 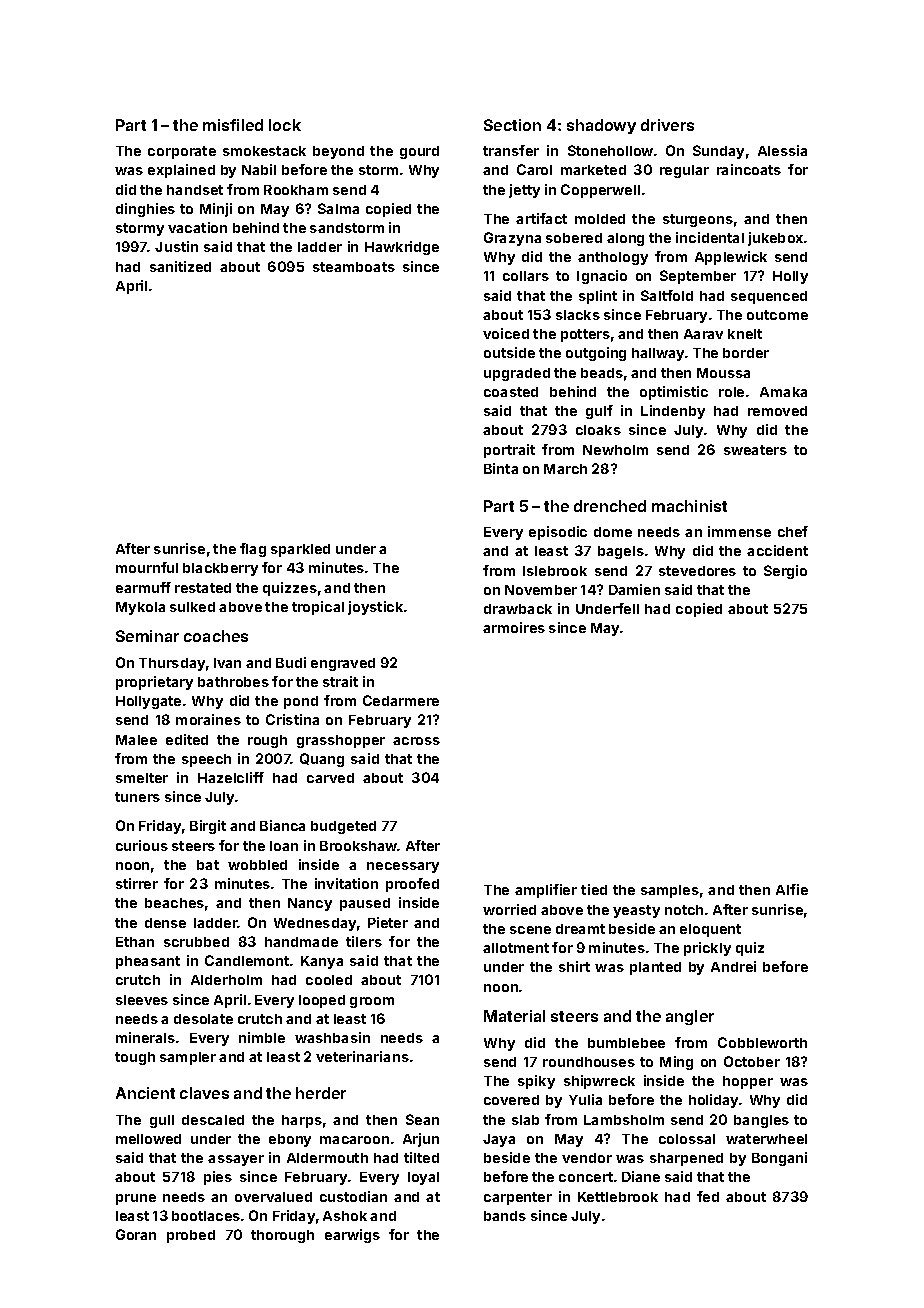 I want to click on Hawkridge, so click(x=402, y=248).
